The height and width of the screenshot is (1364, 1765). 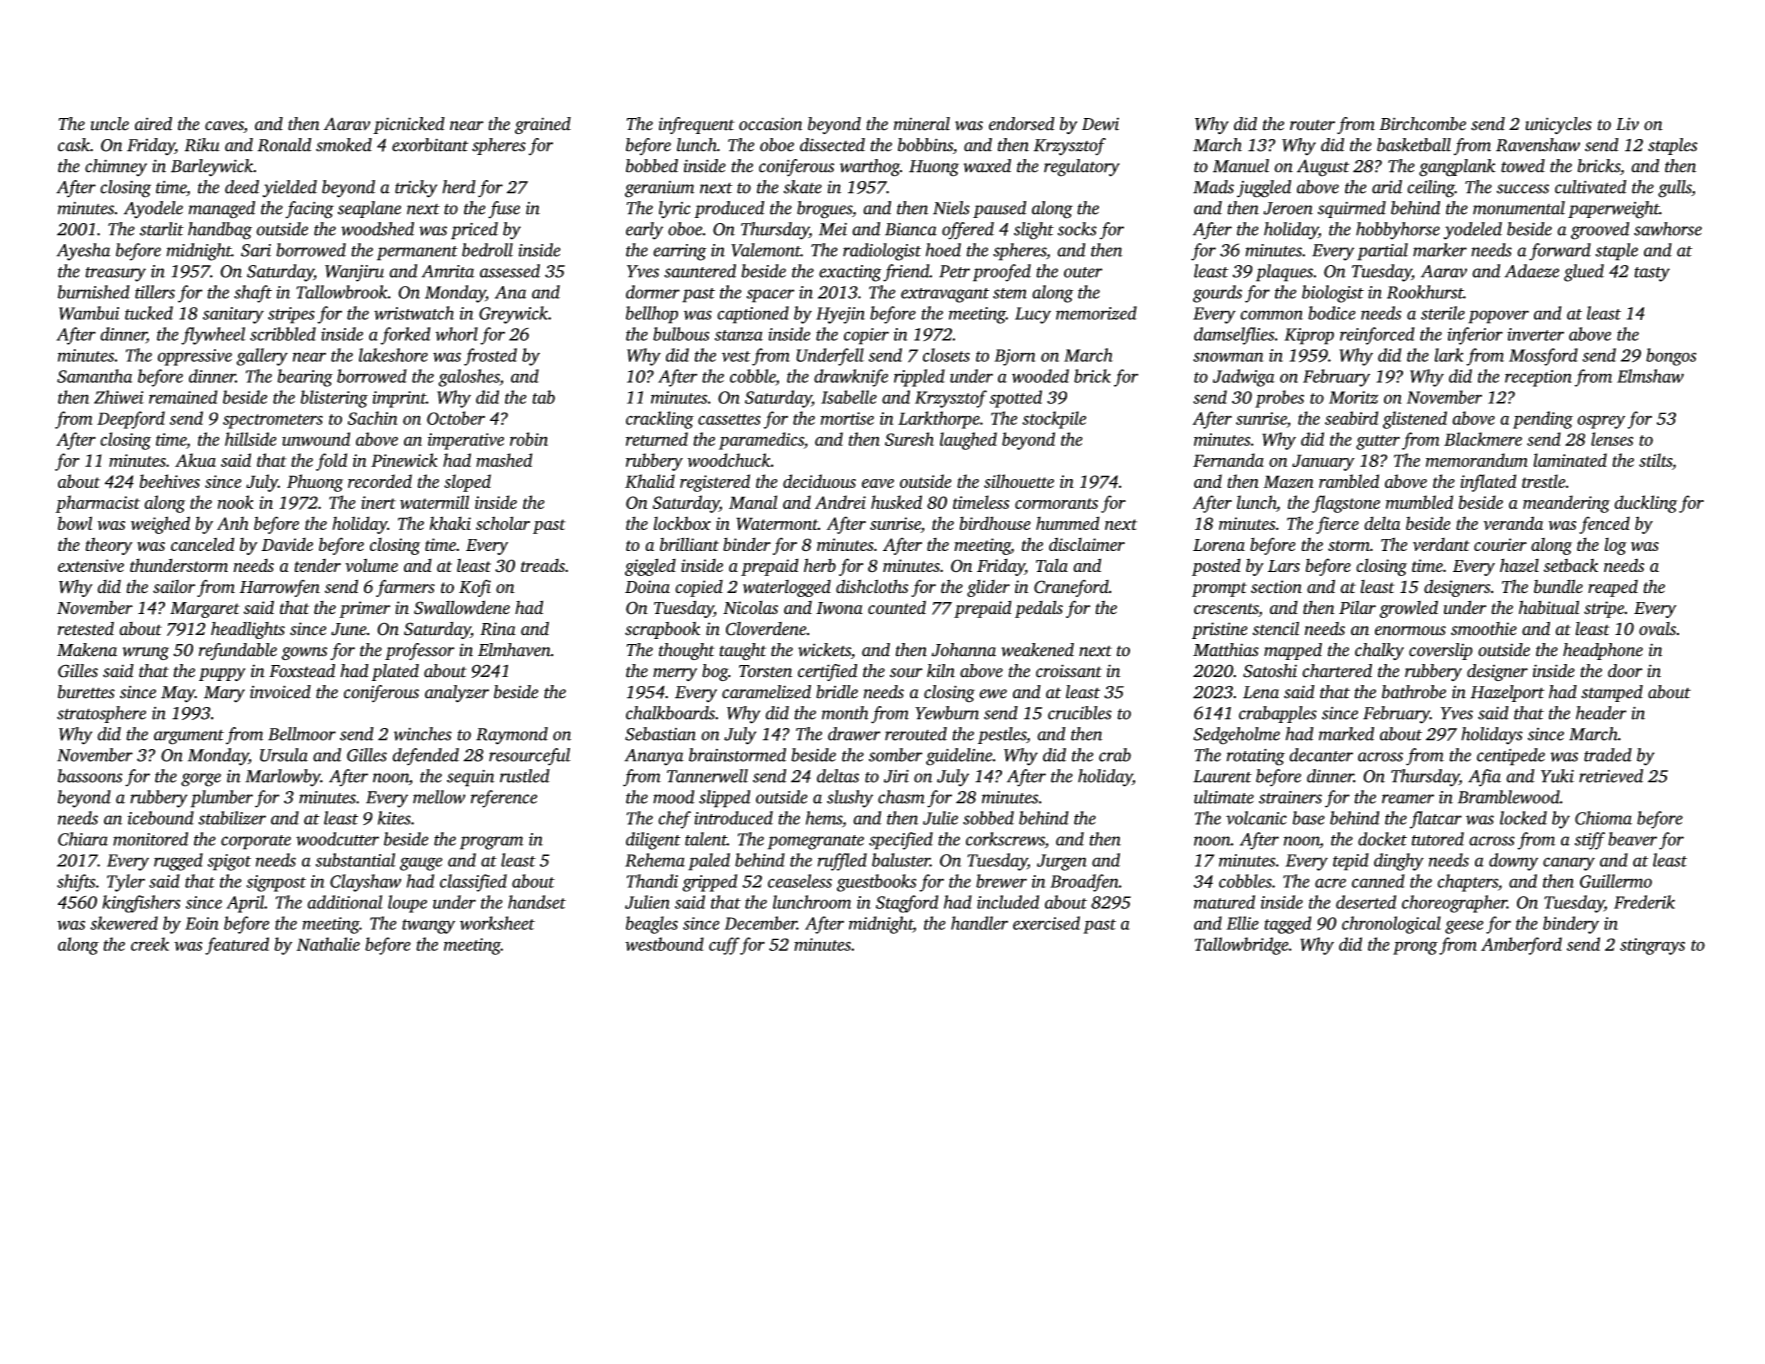 I want to click on canceled, so click(x=202, y=544).
